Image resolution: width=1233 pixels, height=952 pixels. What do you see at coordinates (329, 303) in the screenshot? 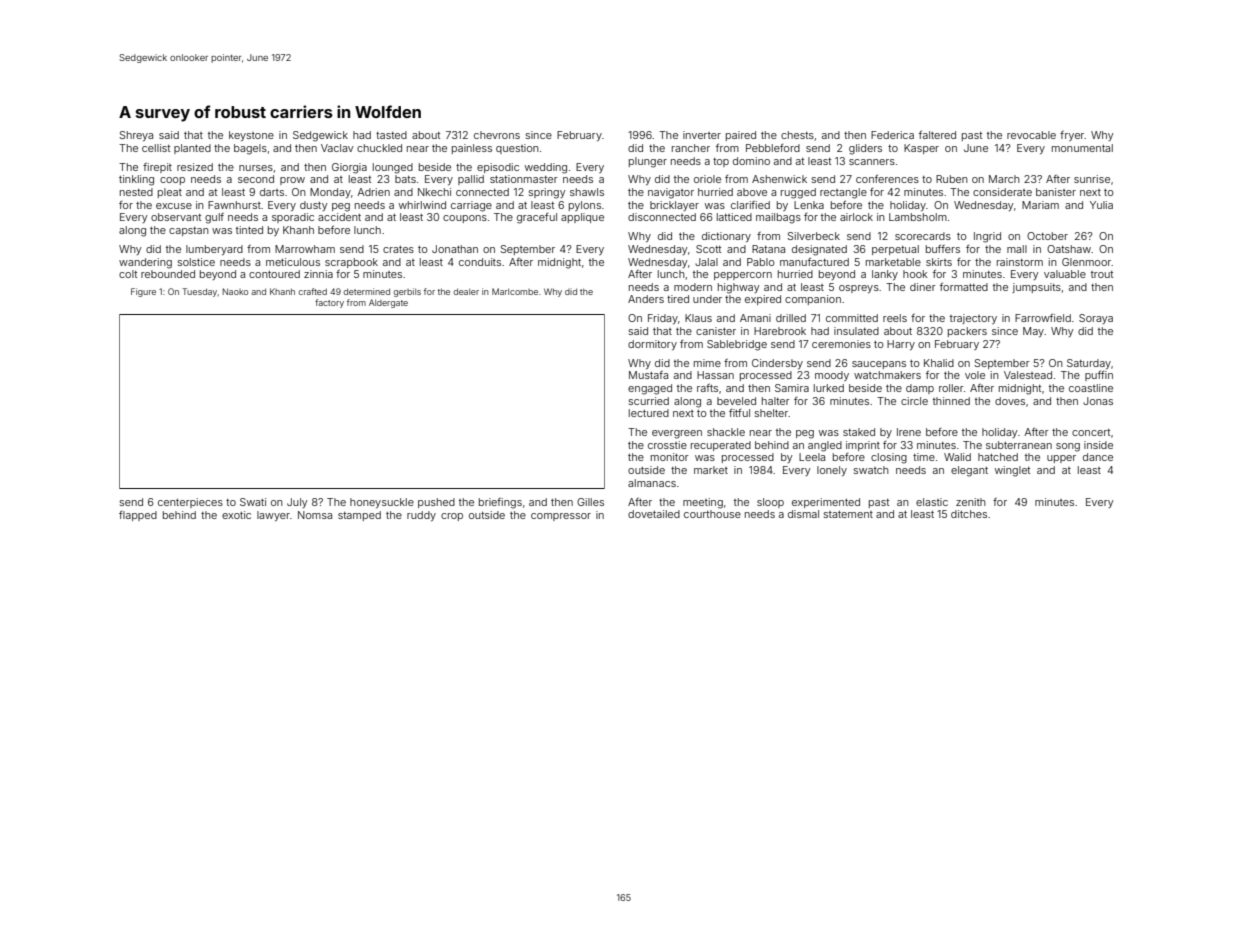
I see `factory` at bounding box center [329, 303].
